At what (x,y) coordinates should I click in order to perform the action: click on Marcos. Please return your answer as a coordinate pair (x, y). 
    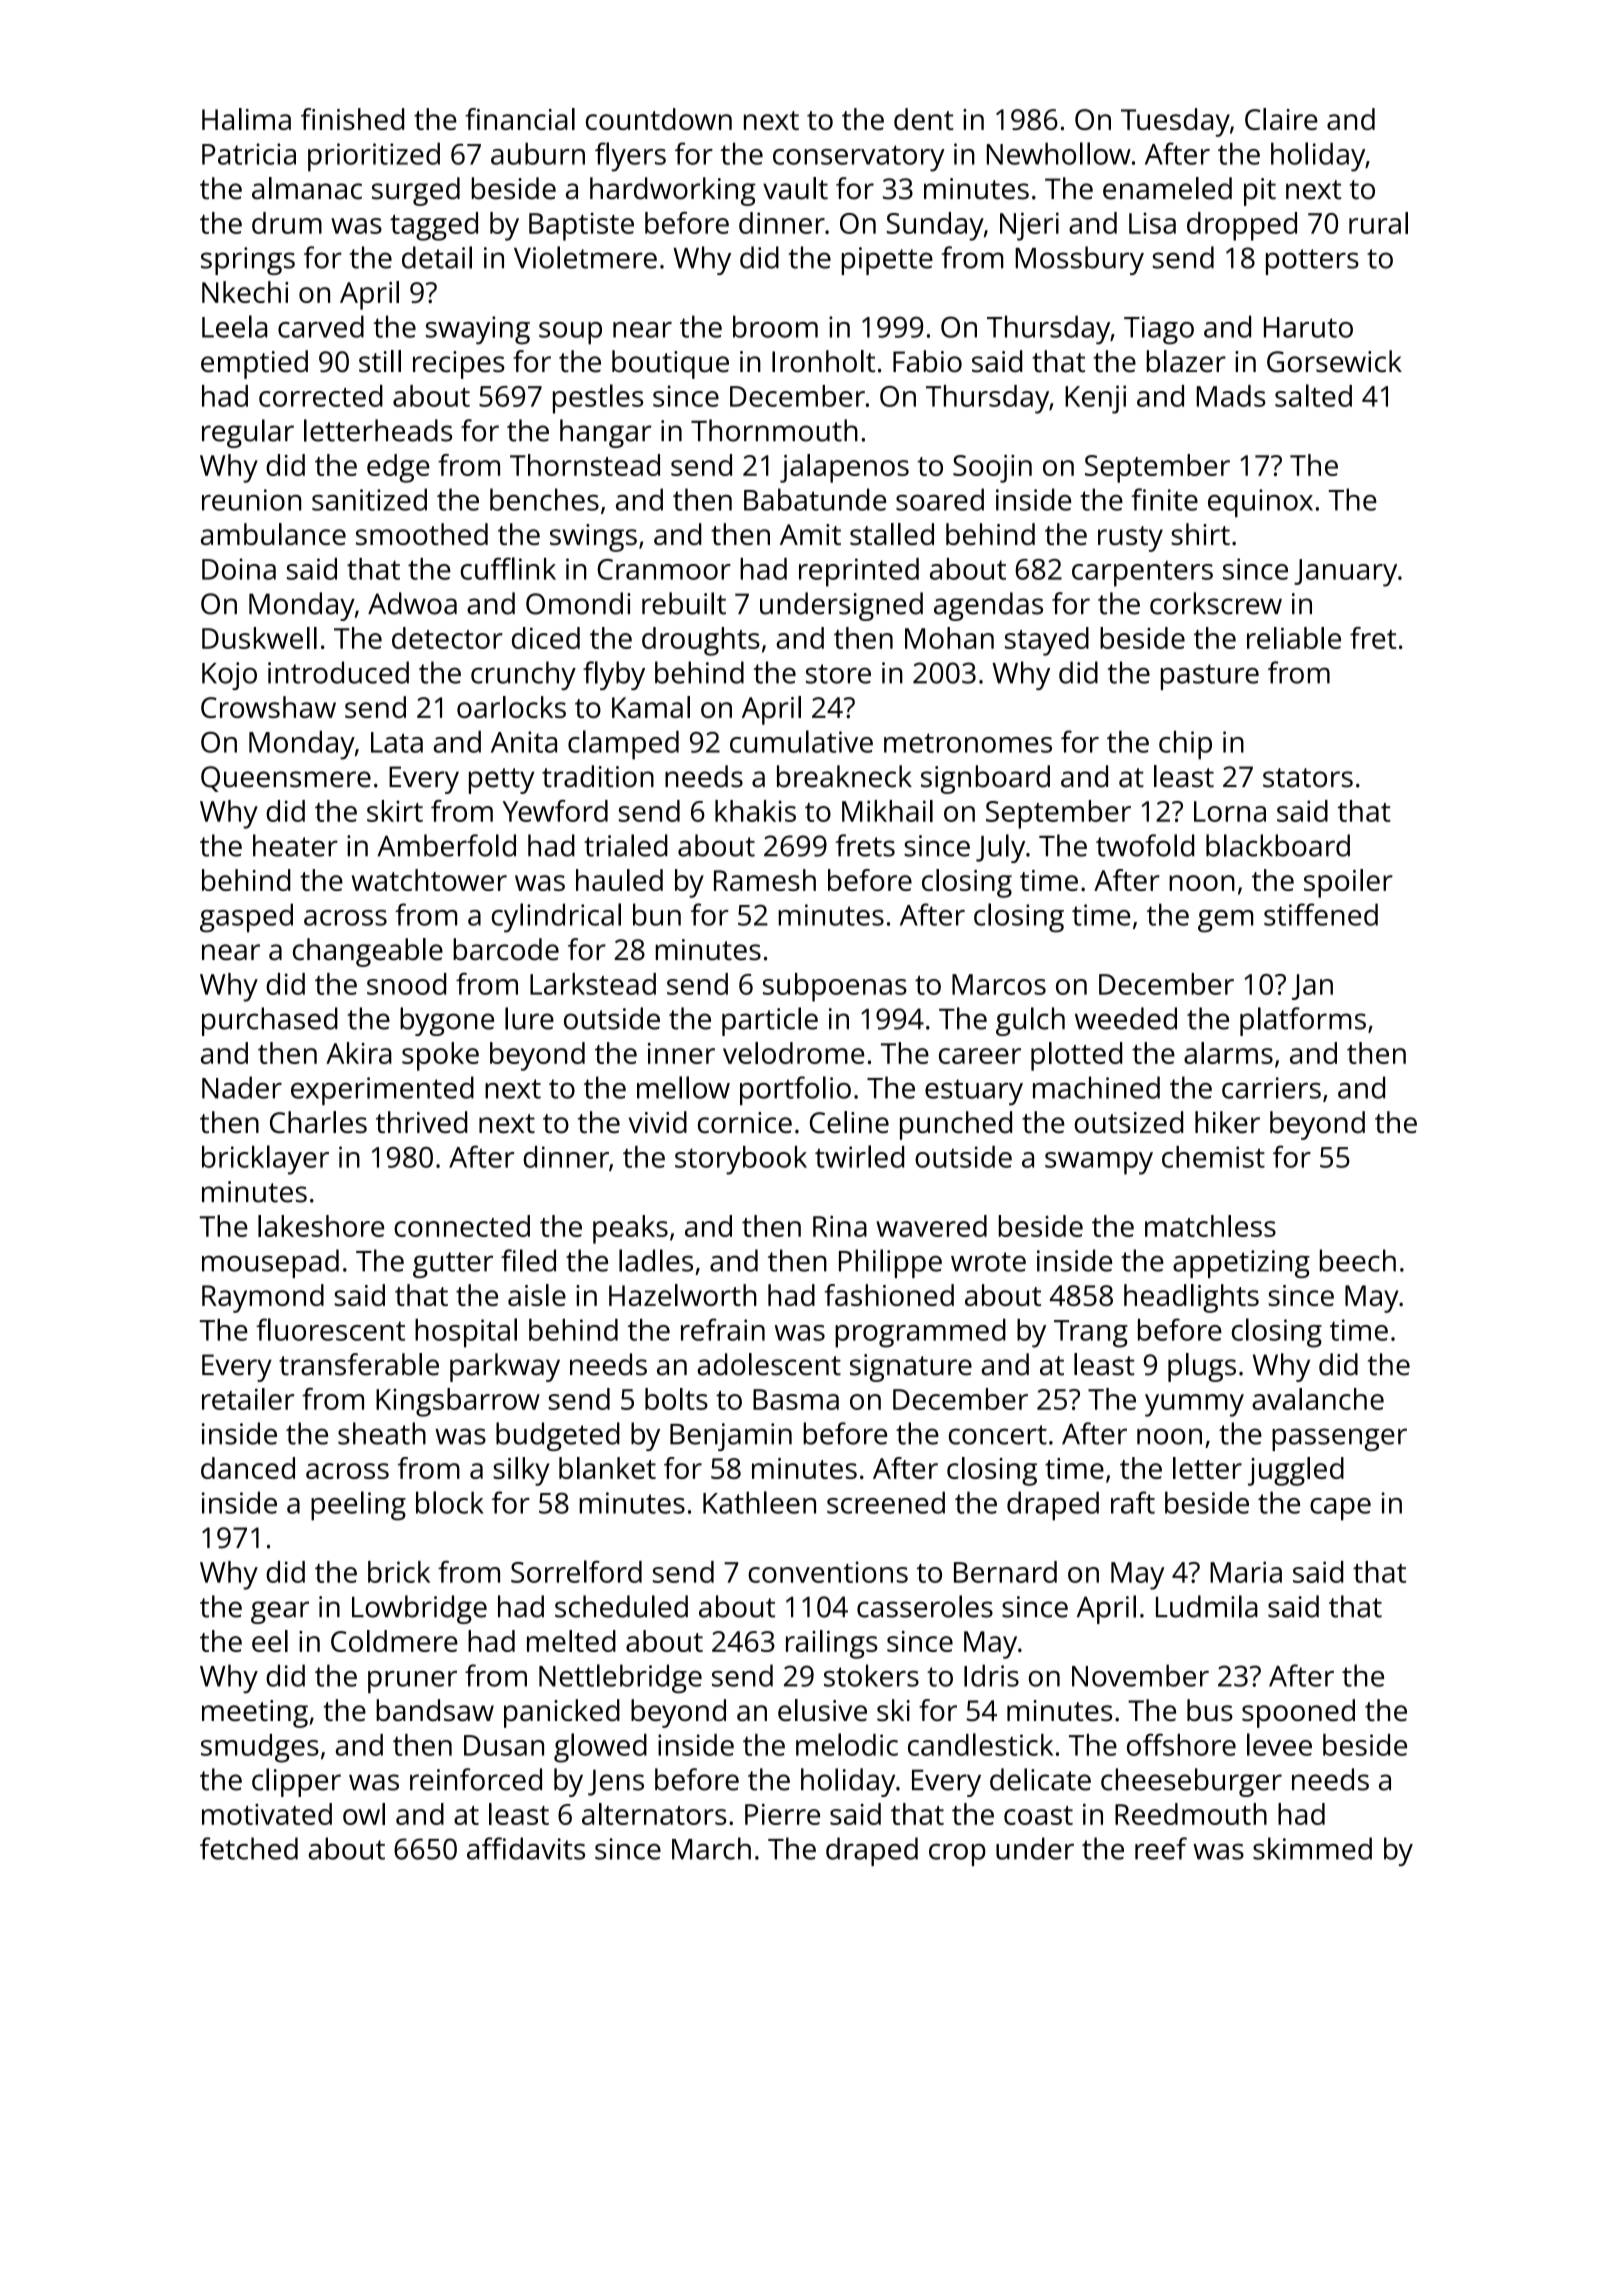
    Looking at the image, I should click on (999, 984).
